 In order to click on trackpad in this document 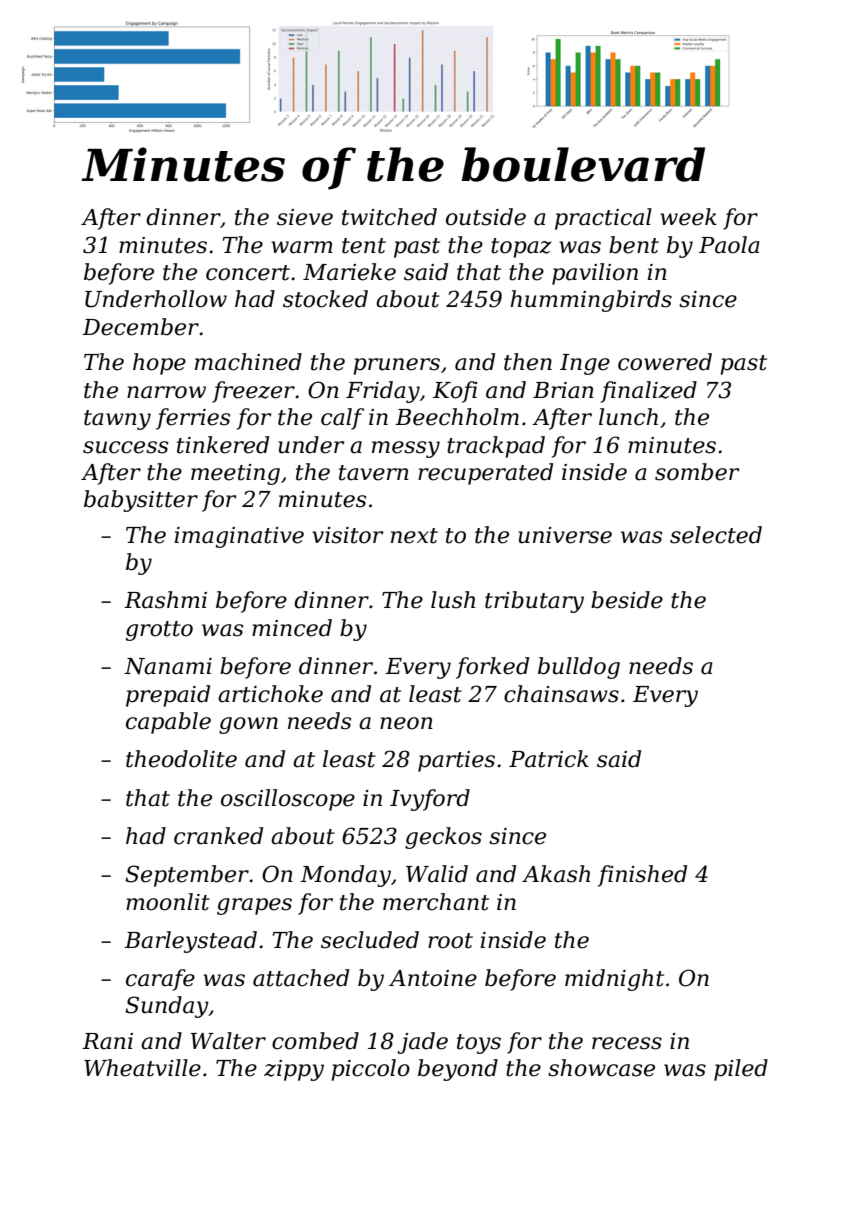, I will do `click(496, 447)`.
